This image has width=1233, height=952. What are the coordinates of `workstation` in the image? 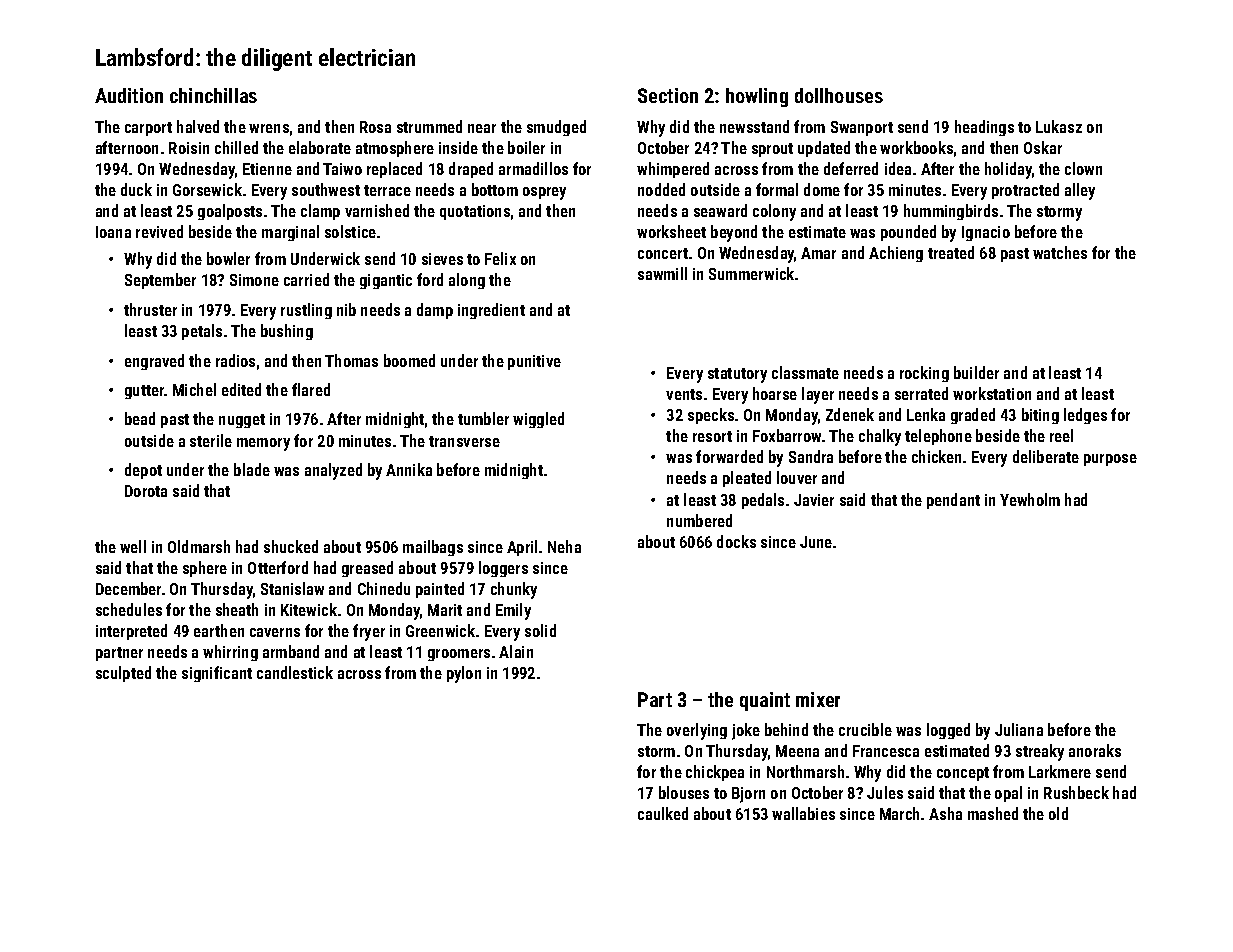 It's located at (992, 393).
